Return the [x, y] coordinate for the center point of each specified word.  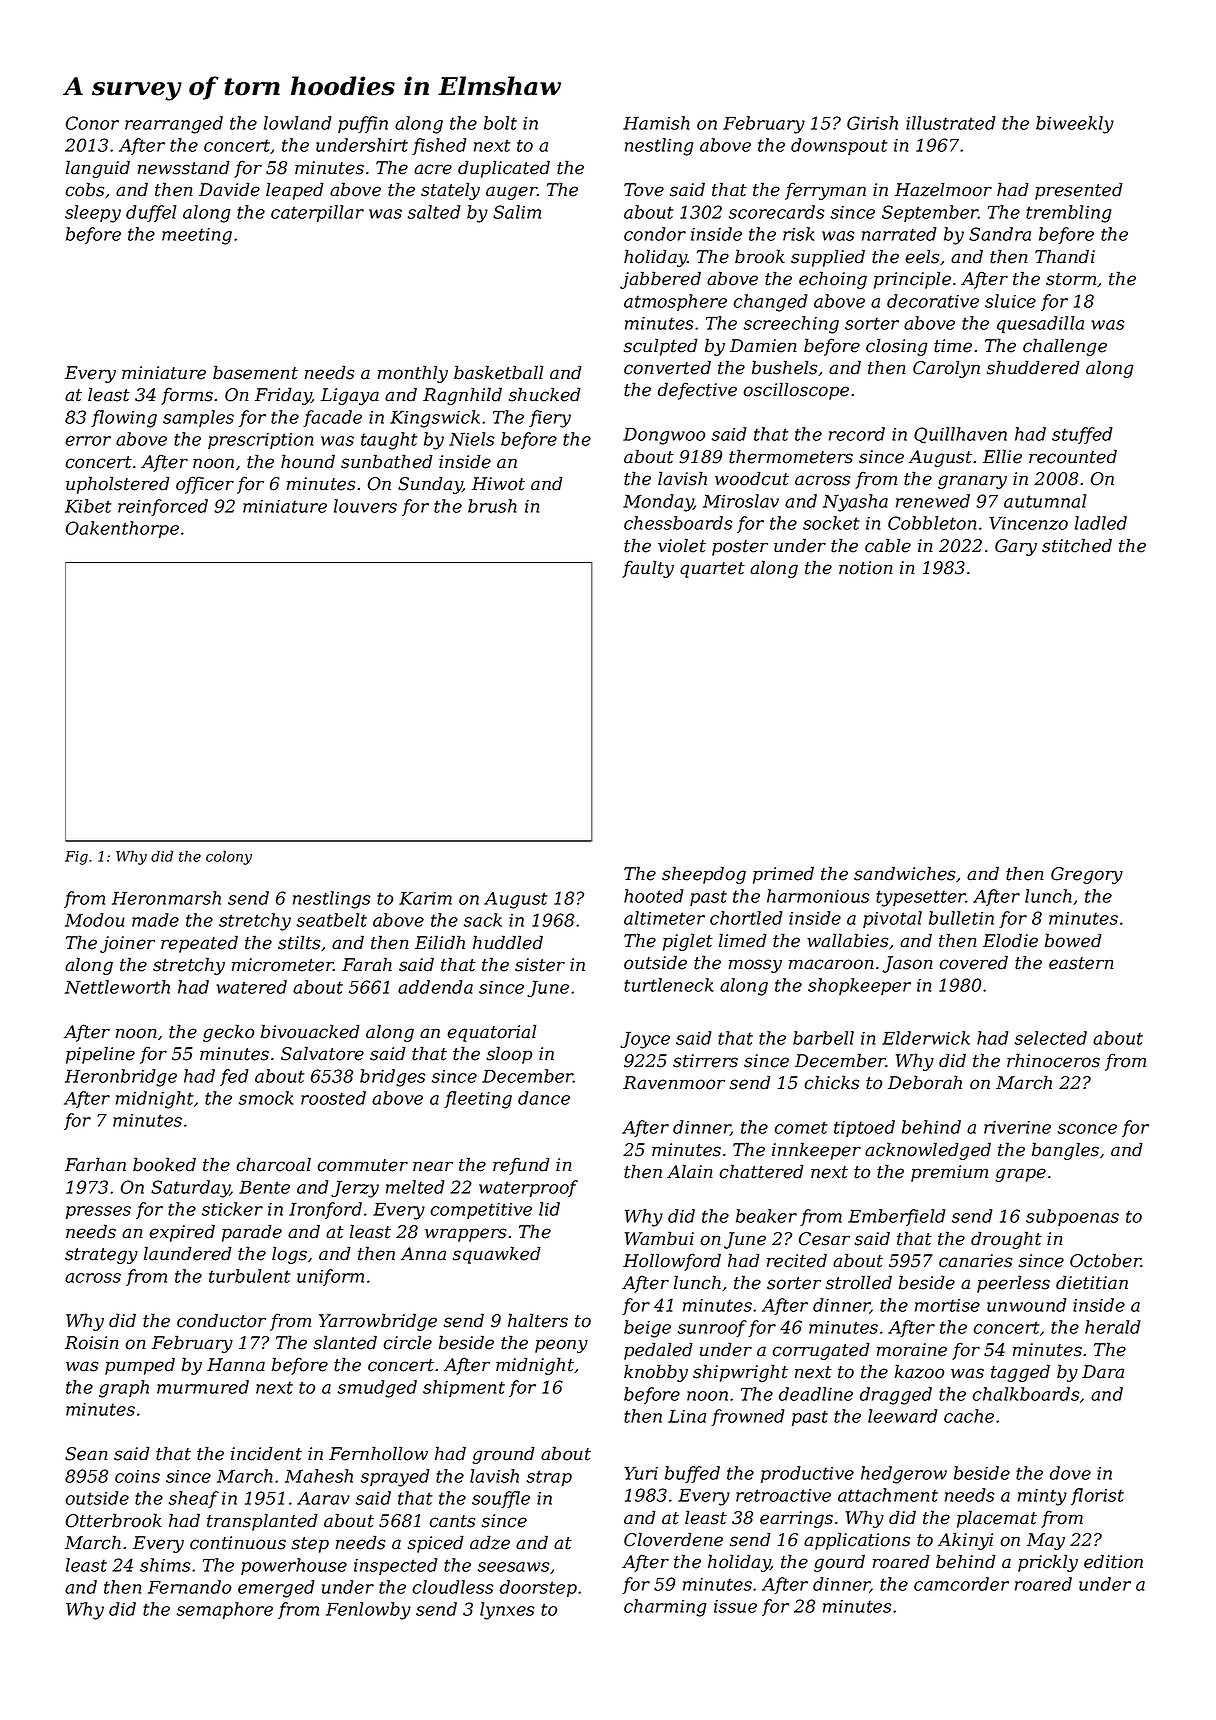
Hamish [656, 123]
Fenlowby [368, 1611]
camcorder [961, 1584]
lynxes [507, 1611]
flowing [124, 419]
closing [897, 347]
